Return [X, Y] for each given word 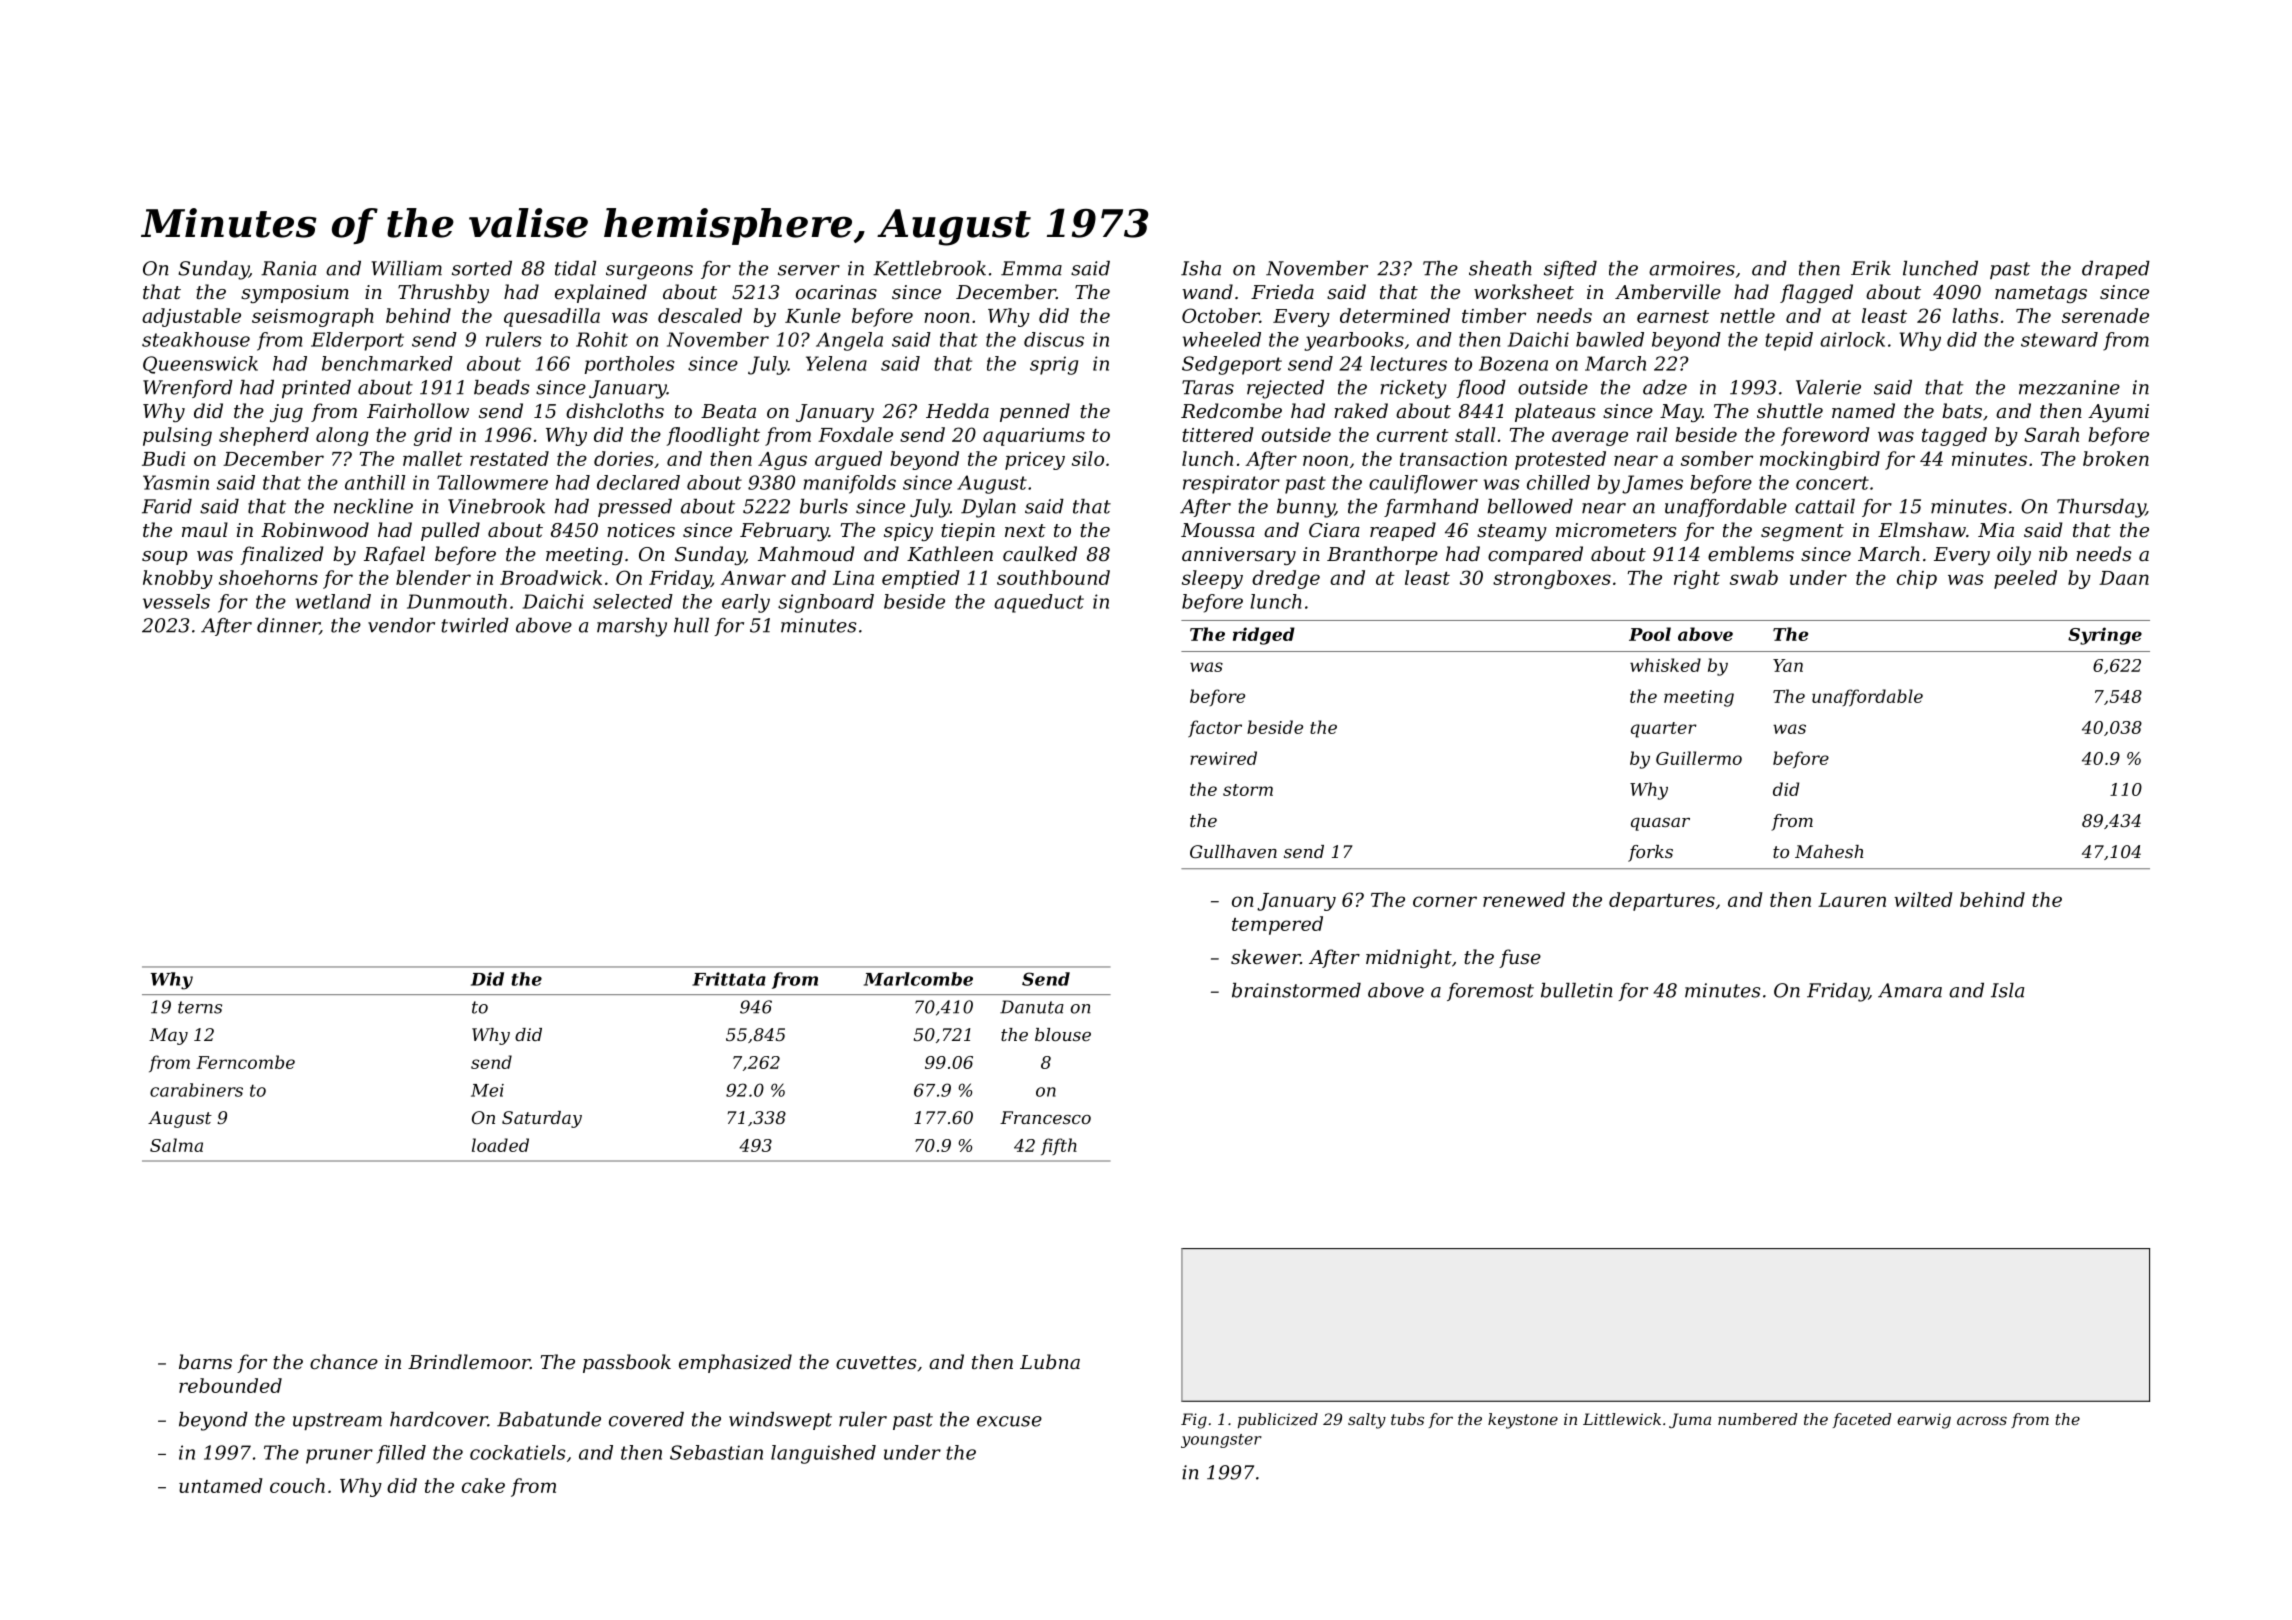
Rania [288, 268]
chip [1917, 579]
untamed [221, 1485]
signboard [826, 603]
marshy [632, 627]
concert [1832, 483]
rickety [1413, 389]
